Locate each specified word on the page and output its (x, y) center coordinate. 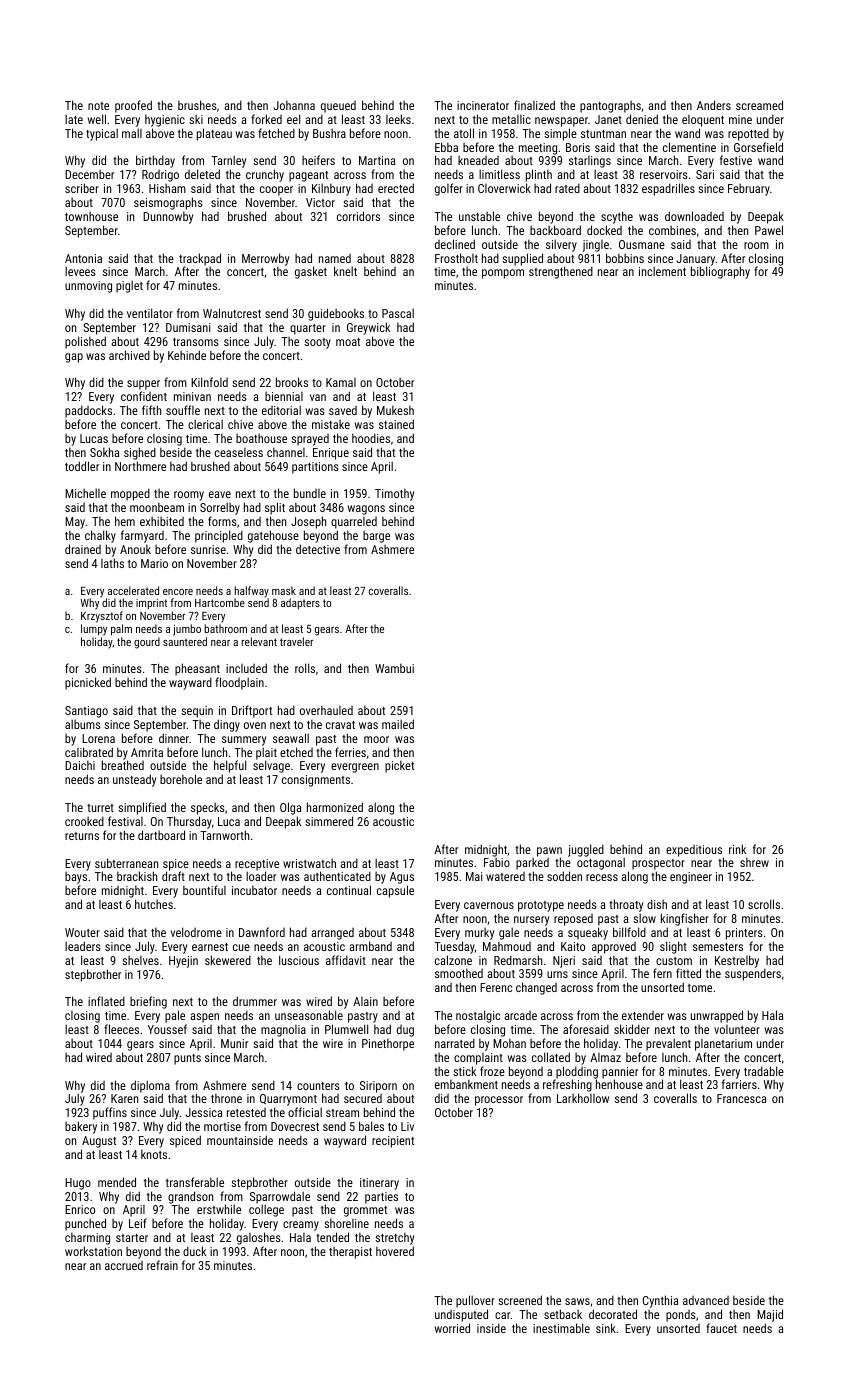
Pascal (398, 313)
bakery (81, 1127)
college (266, 1211)
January (696, 260)
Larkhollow (583, 1098)
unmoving (88, 287)
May (75, 523)
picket (399, 766)
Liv (407, 1126)
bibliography (720, 273)
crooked (84, 821)
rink (737, 849)
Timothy (394, 494)
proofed (133, 106)
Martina (377, 160)
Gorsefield (758, 147)
